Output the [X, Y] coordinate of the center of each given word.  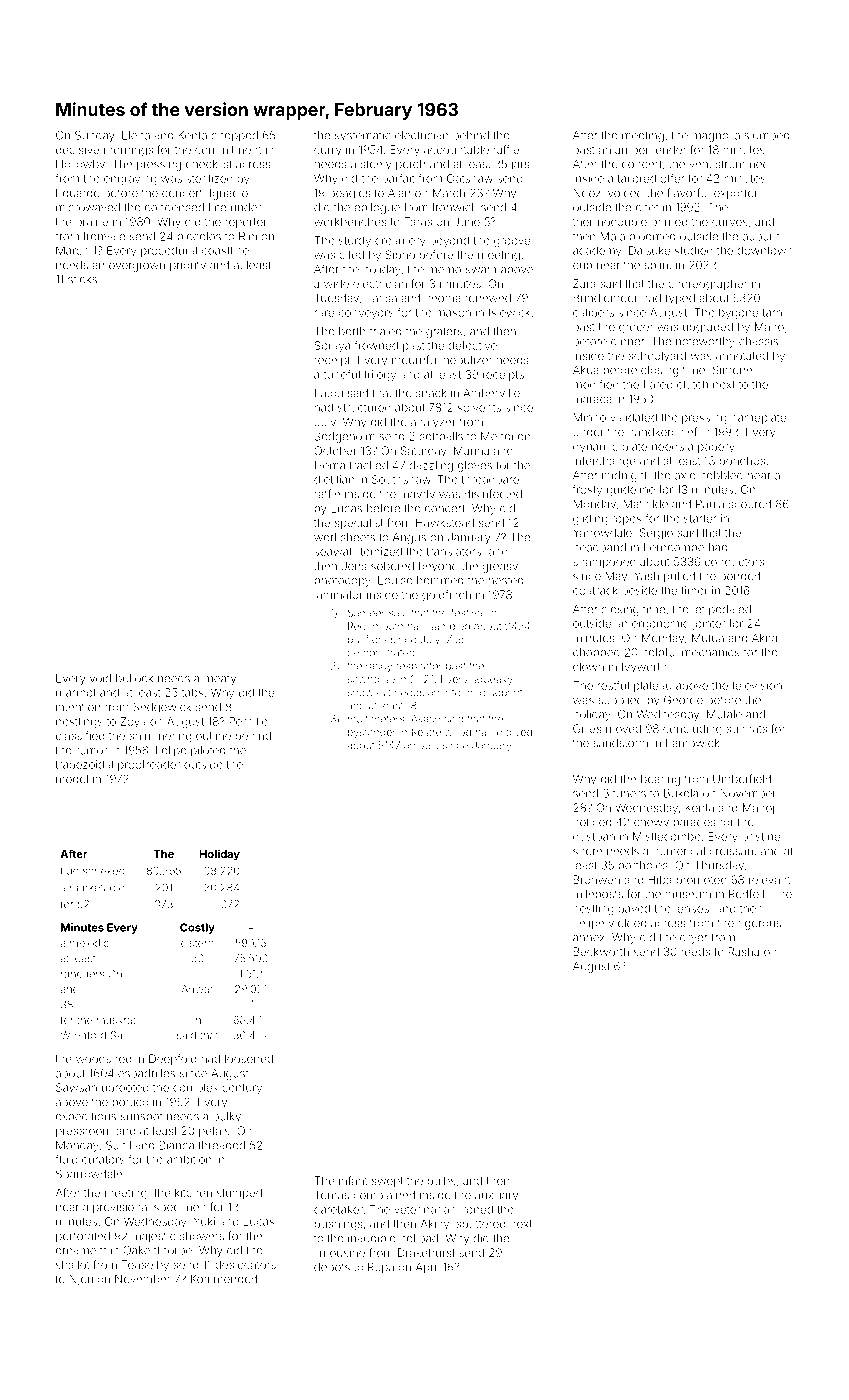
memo [444, 270]
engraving [130, 180]
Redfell [746, 894]
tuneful [342, 374]
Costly [197, 928]
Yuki [204, 1221]
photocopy [343, 581]
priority [188, 266]
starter [700, 519]
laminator [339, 594]
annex [589, 938]
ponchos [742, 461]
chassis [758, 341]
